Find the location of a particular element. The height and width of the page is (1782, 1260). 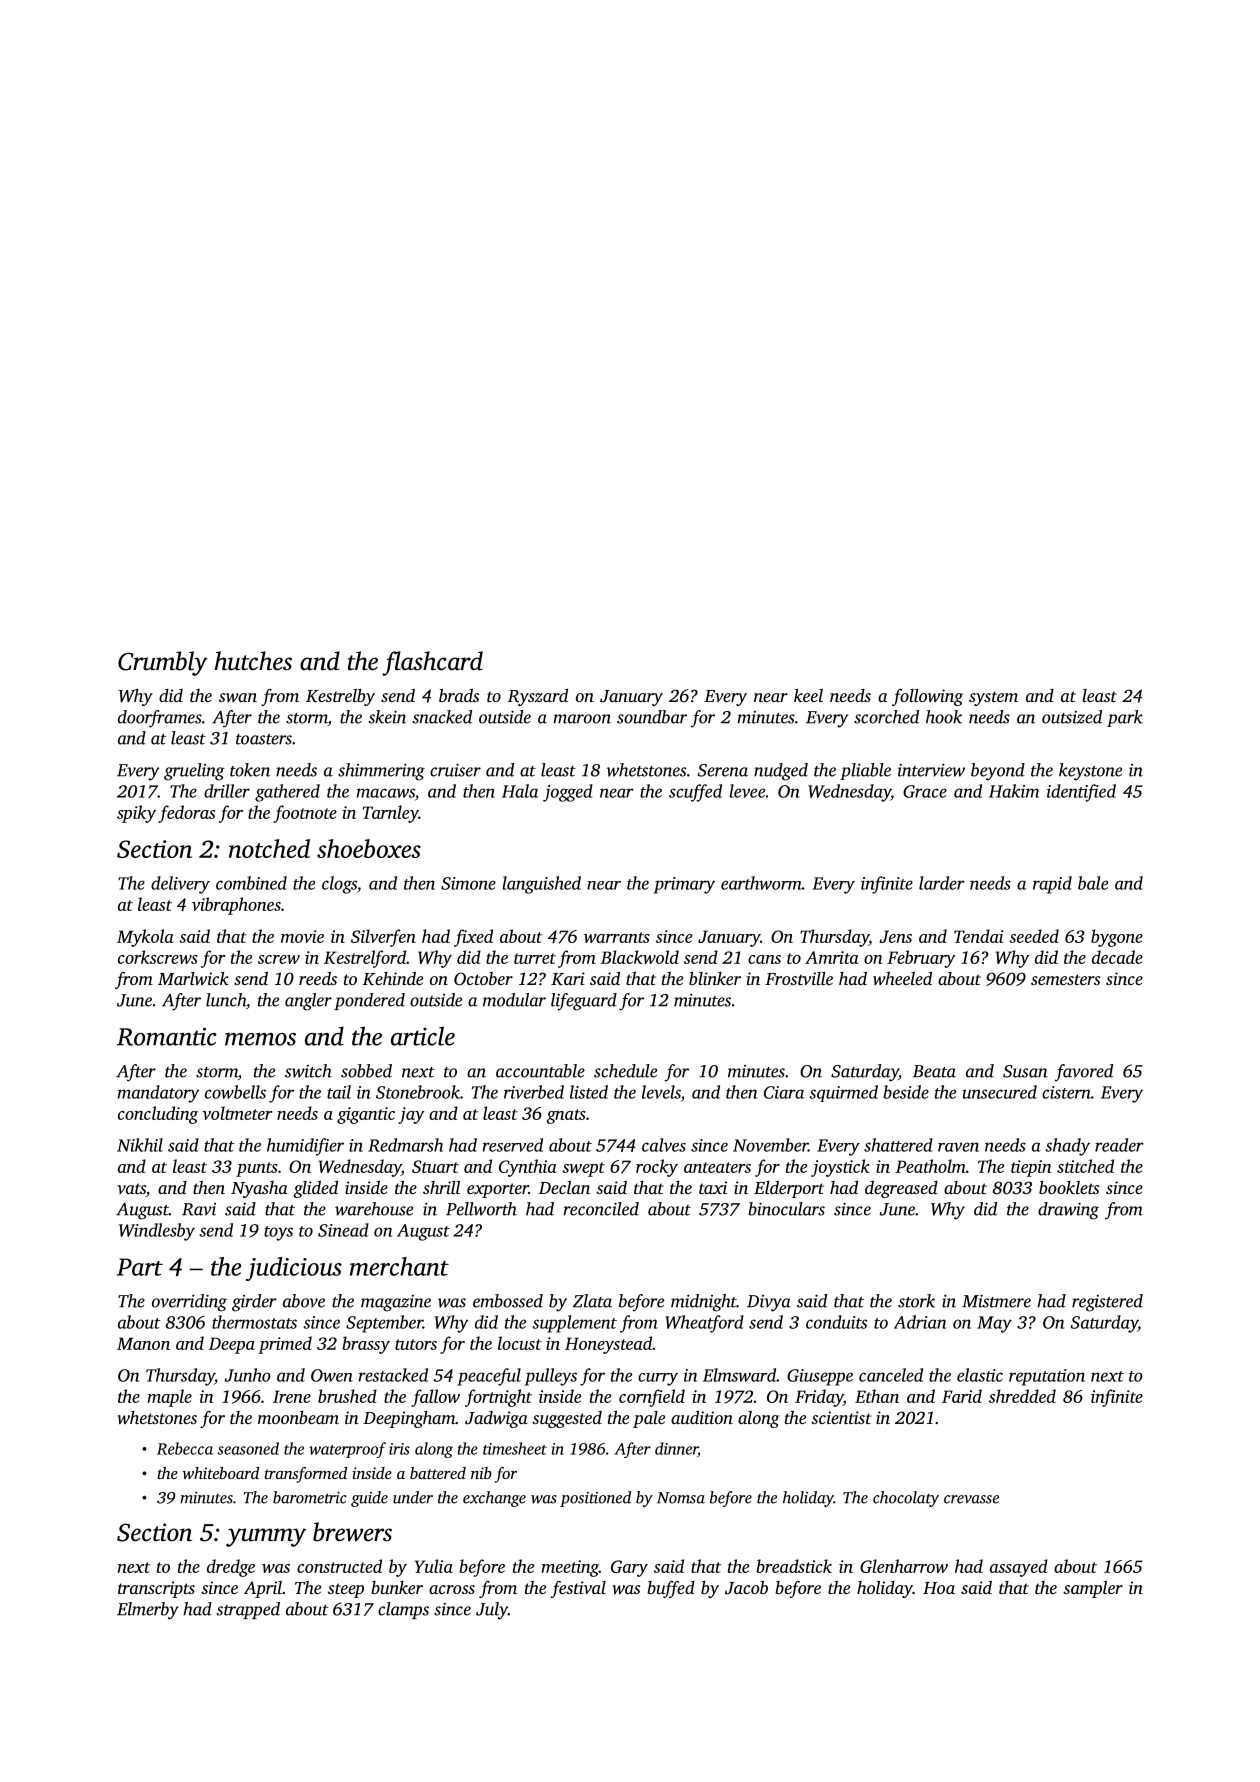

glided is located at coordinates (315, 1189).
